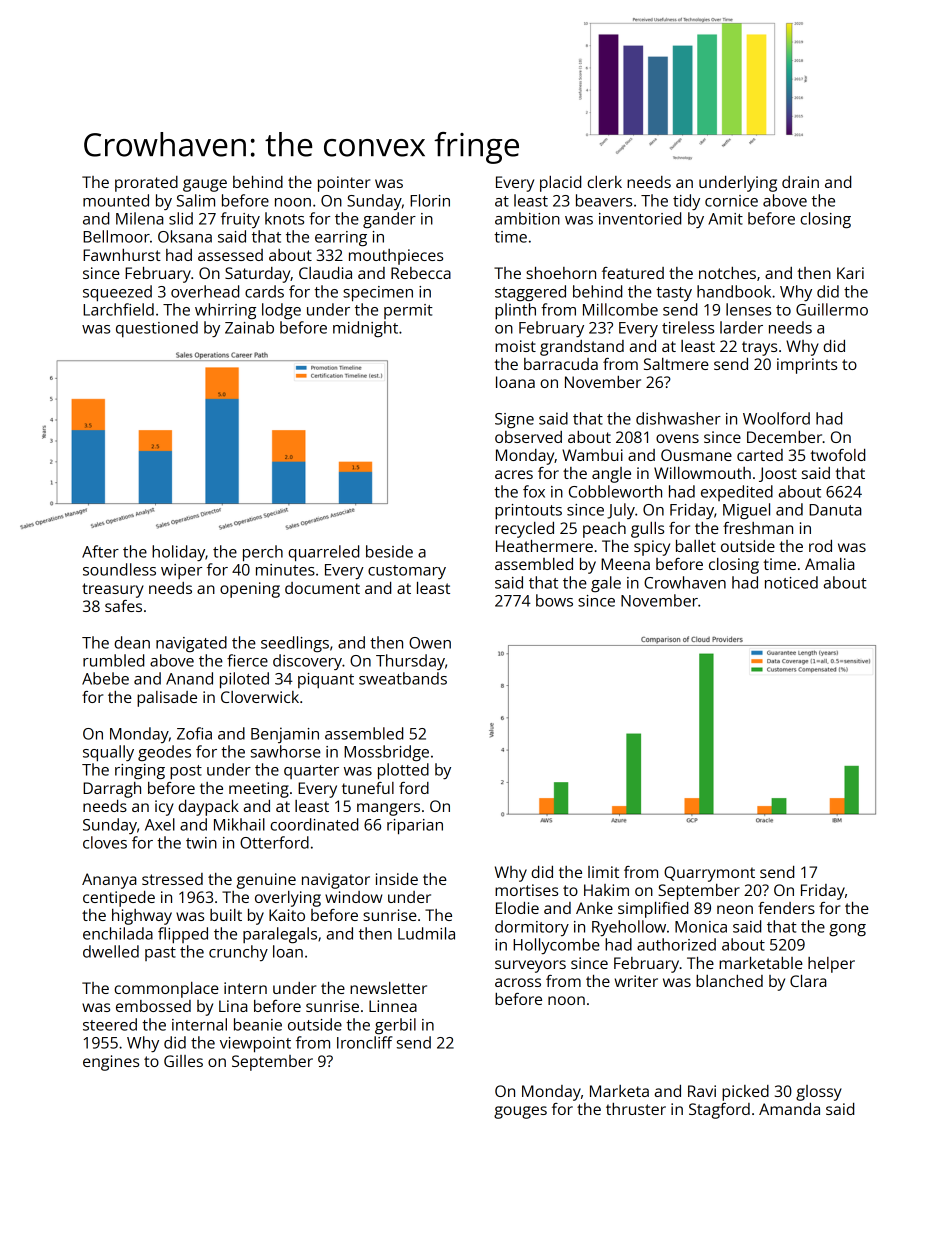 This document has height=1233, width=952. What do you see at coordinates (108, 753) in the document?
I see `squally` at bounding box center [108, 753].
